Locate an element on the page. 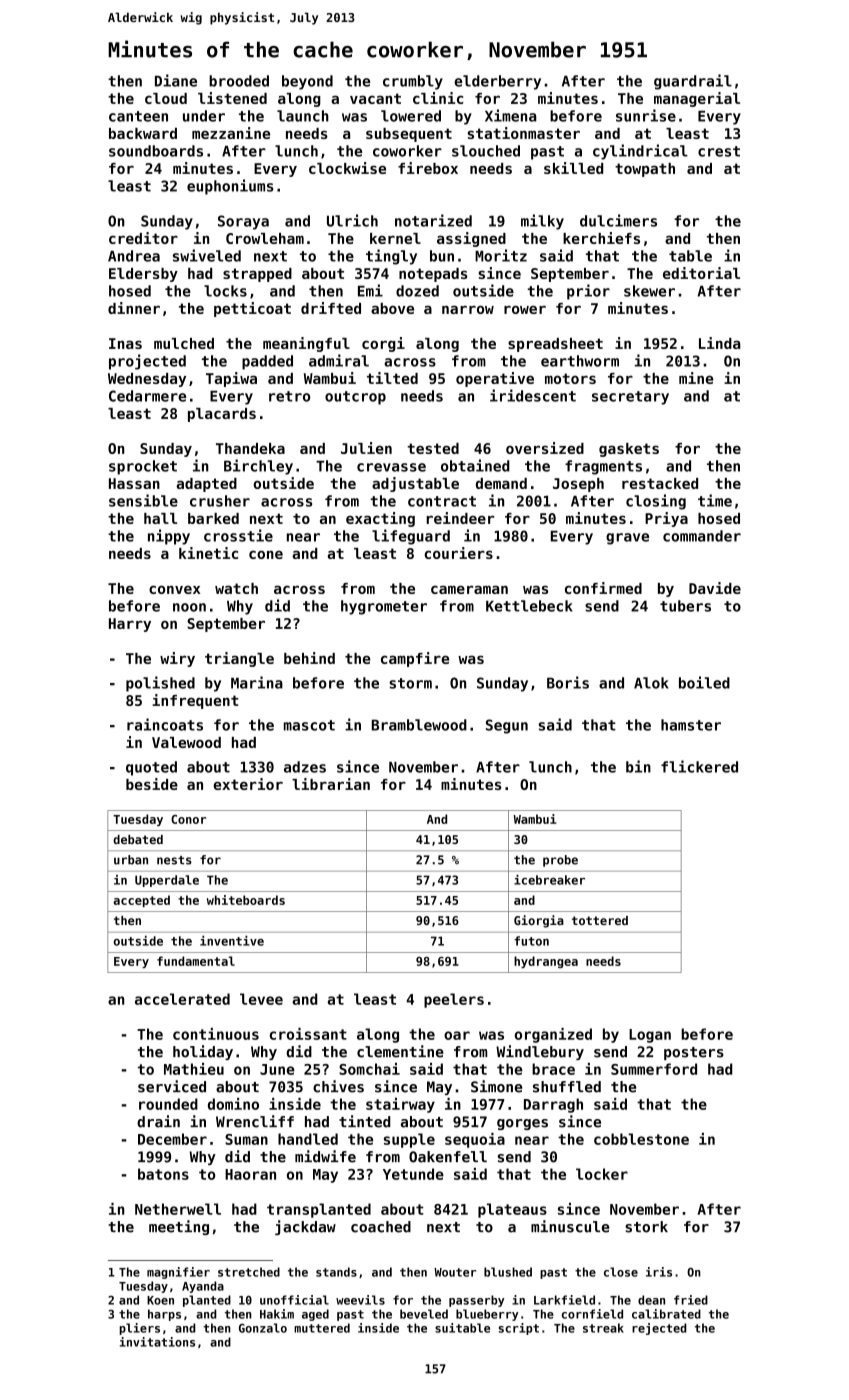 The height and width of the document is (1400, 849). Segun is located at coordinates (507, 726).
